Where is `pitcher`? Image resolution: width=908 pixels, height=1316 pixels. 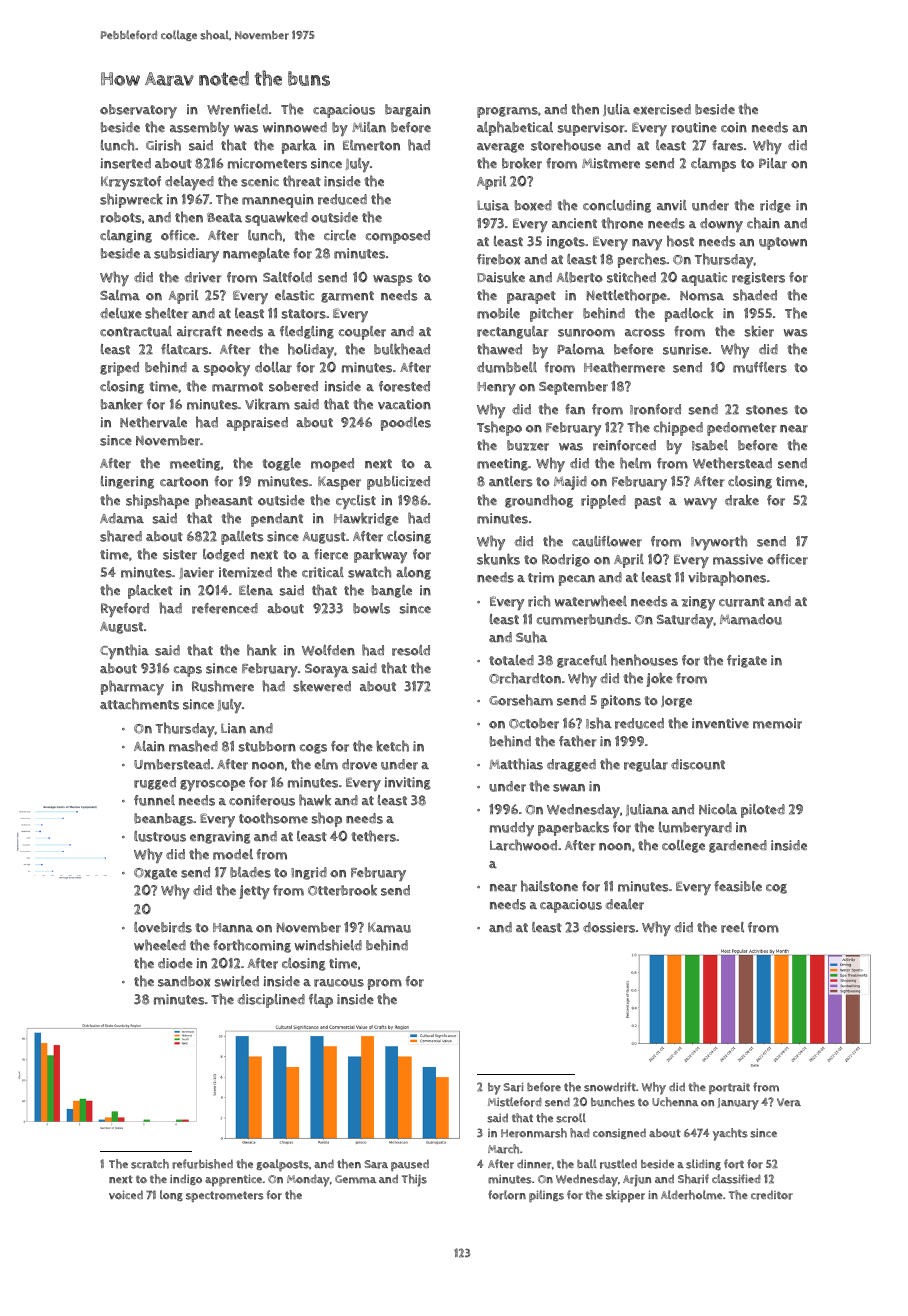
pitcher is located at coordinates (552, 314).
